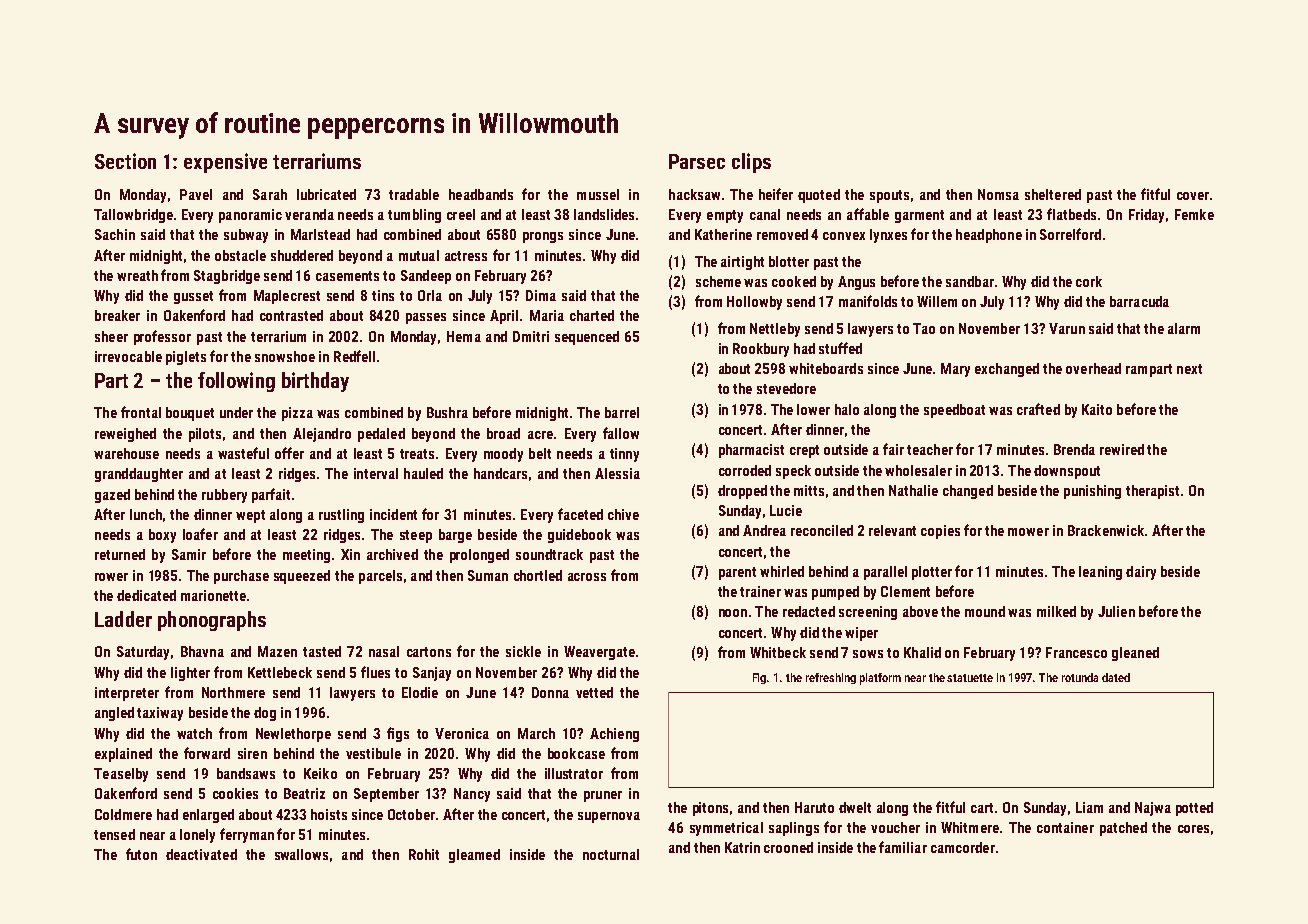 Image resolution: width=1308 pixels, height=924 pixels. What do you see at coordinates (193, 297) in the page?
I see `gusset` at bounding box center [193, 297].
